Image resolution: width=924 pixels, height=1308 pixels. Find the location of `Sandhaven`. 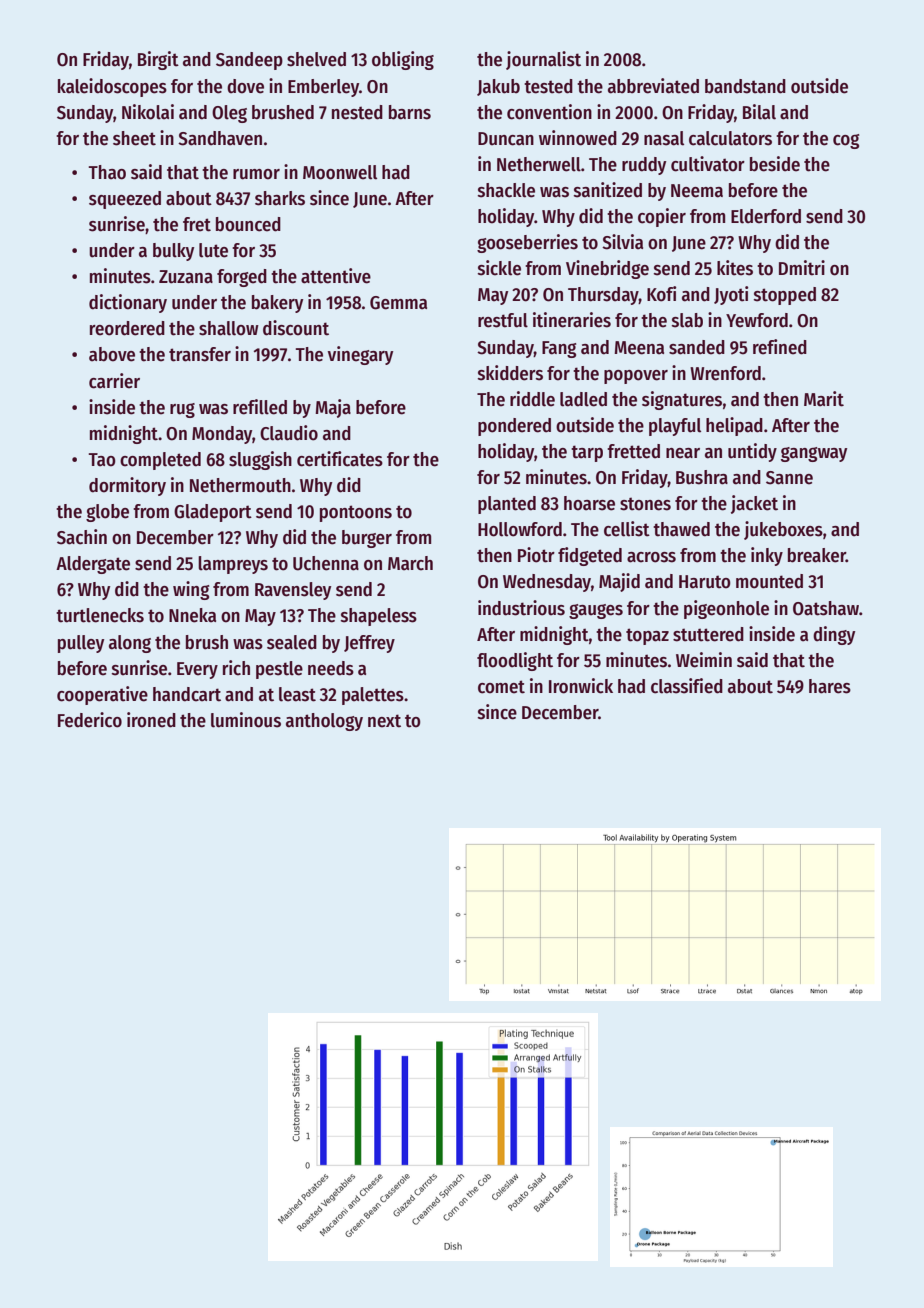

Sandhaven is located at coordinates (220, 138).
